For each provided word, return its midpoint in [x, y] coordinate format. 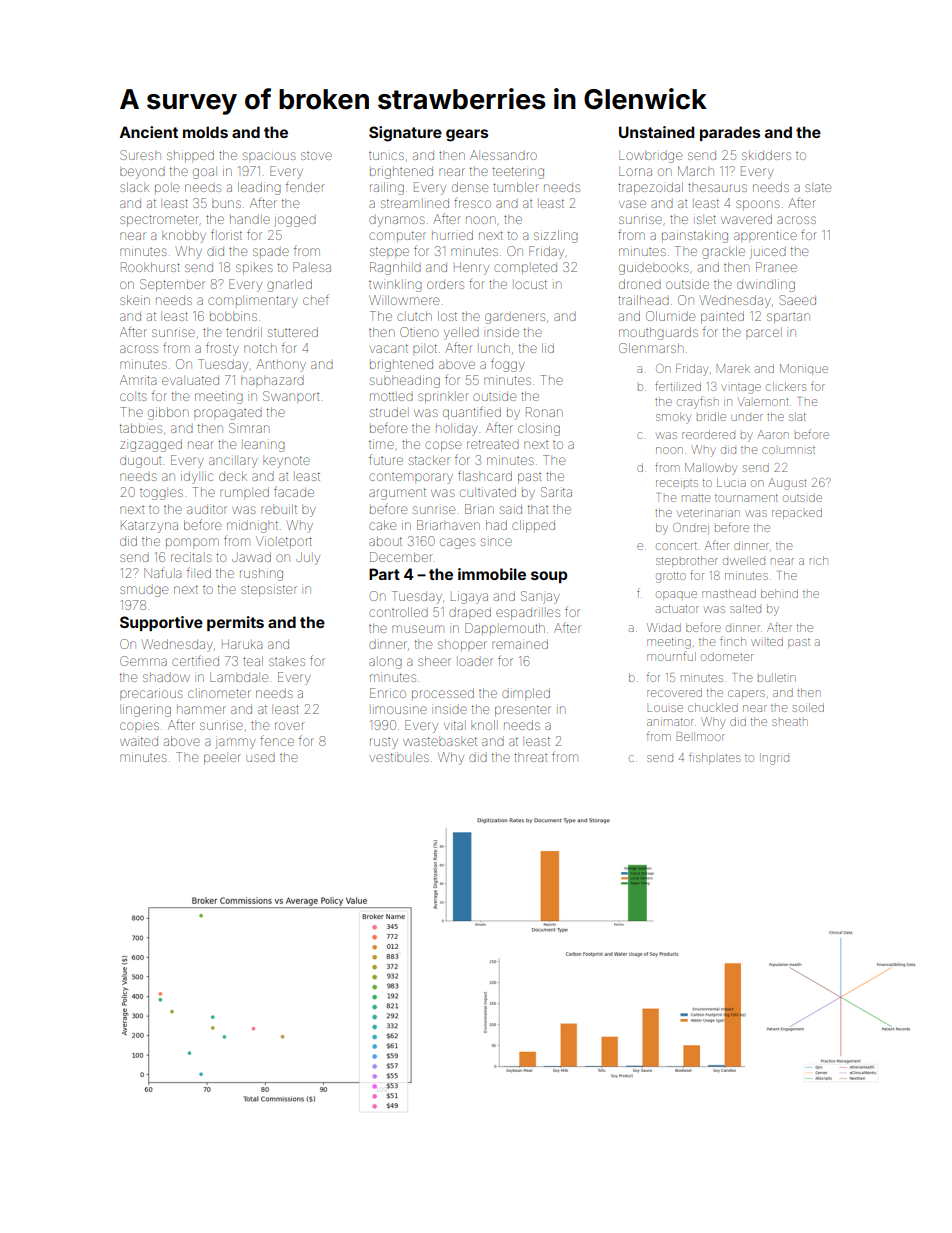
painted [722, 317]
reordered [708, 434]
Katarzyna [149, 526]
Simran [249, 428]
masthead [729, 593]
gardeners [515, 318]
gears [467, 135]
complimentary [253, 302]
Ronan [544, 412]
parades [730, 133]
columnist [788, 450]
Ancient [149, 132]
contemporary [411, 478]
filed [199, 572]
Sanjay [540, 597]
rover [289, 726]
